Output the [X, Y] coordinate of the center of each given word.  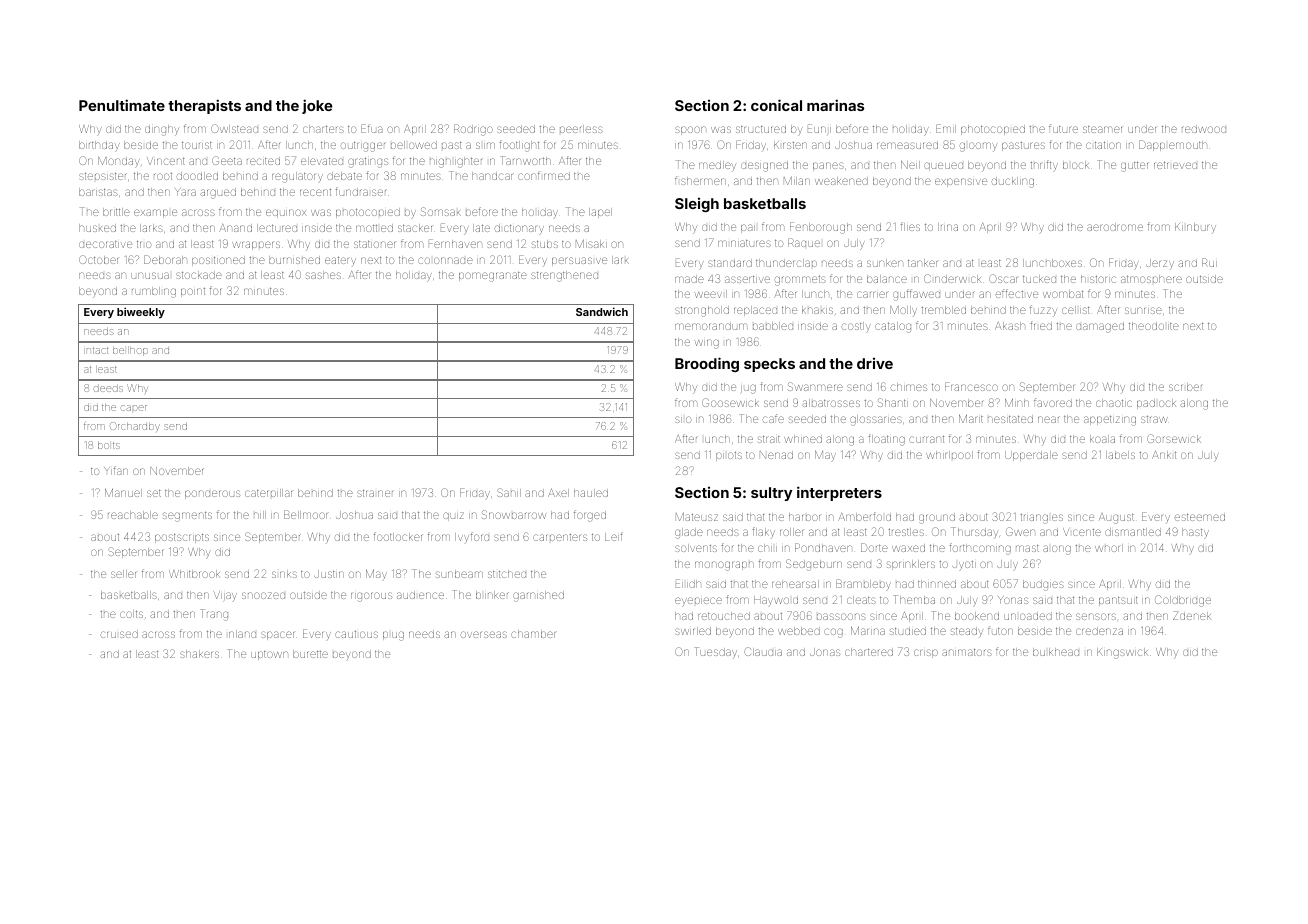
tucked [1039, 279]
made [689, 279]
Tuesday [715, 652]
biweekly [141, 312]
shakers [199, 654]
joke [317, 106]
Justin [329, 574]
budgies [1043, 585]
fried [1041, 325]
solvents [696, 548]
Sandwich [602, 311]
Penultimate [122, 105]
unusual [150, 275]
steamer [1102, 129]
